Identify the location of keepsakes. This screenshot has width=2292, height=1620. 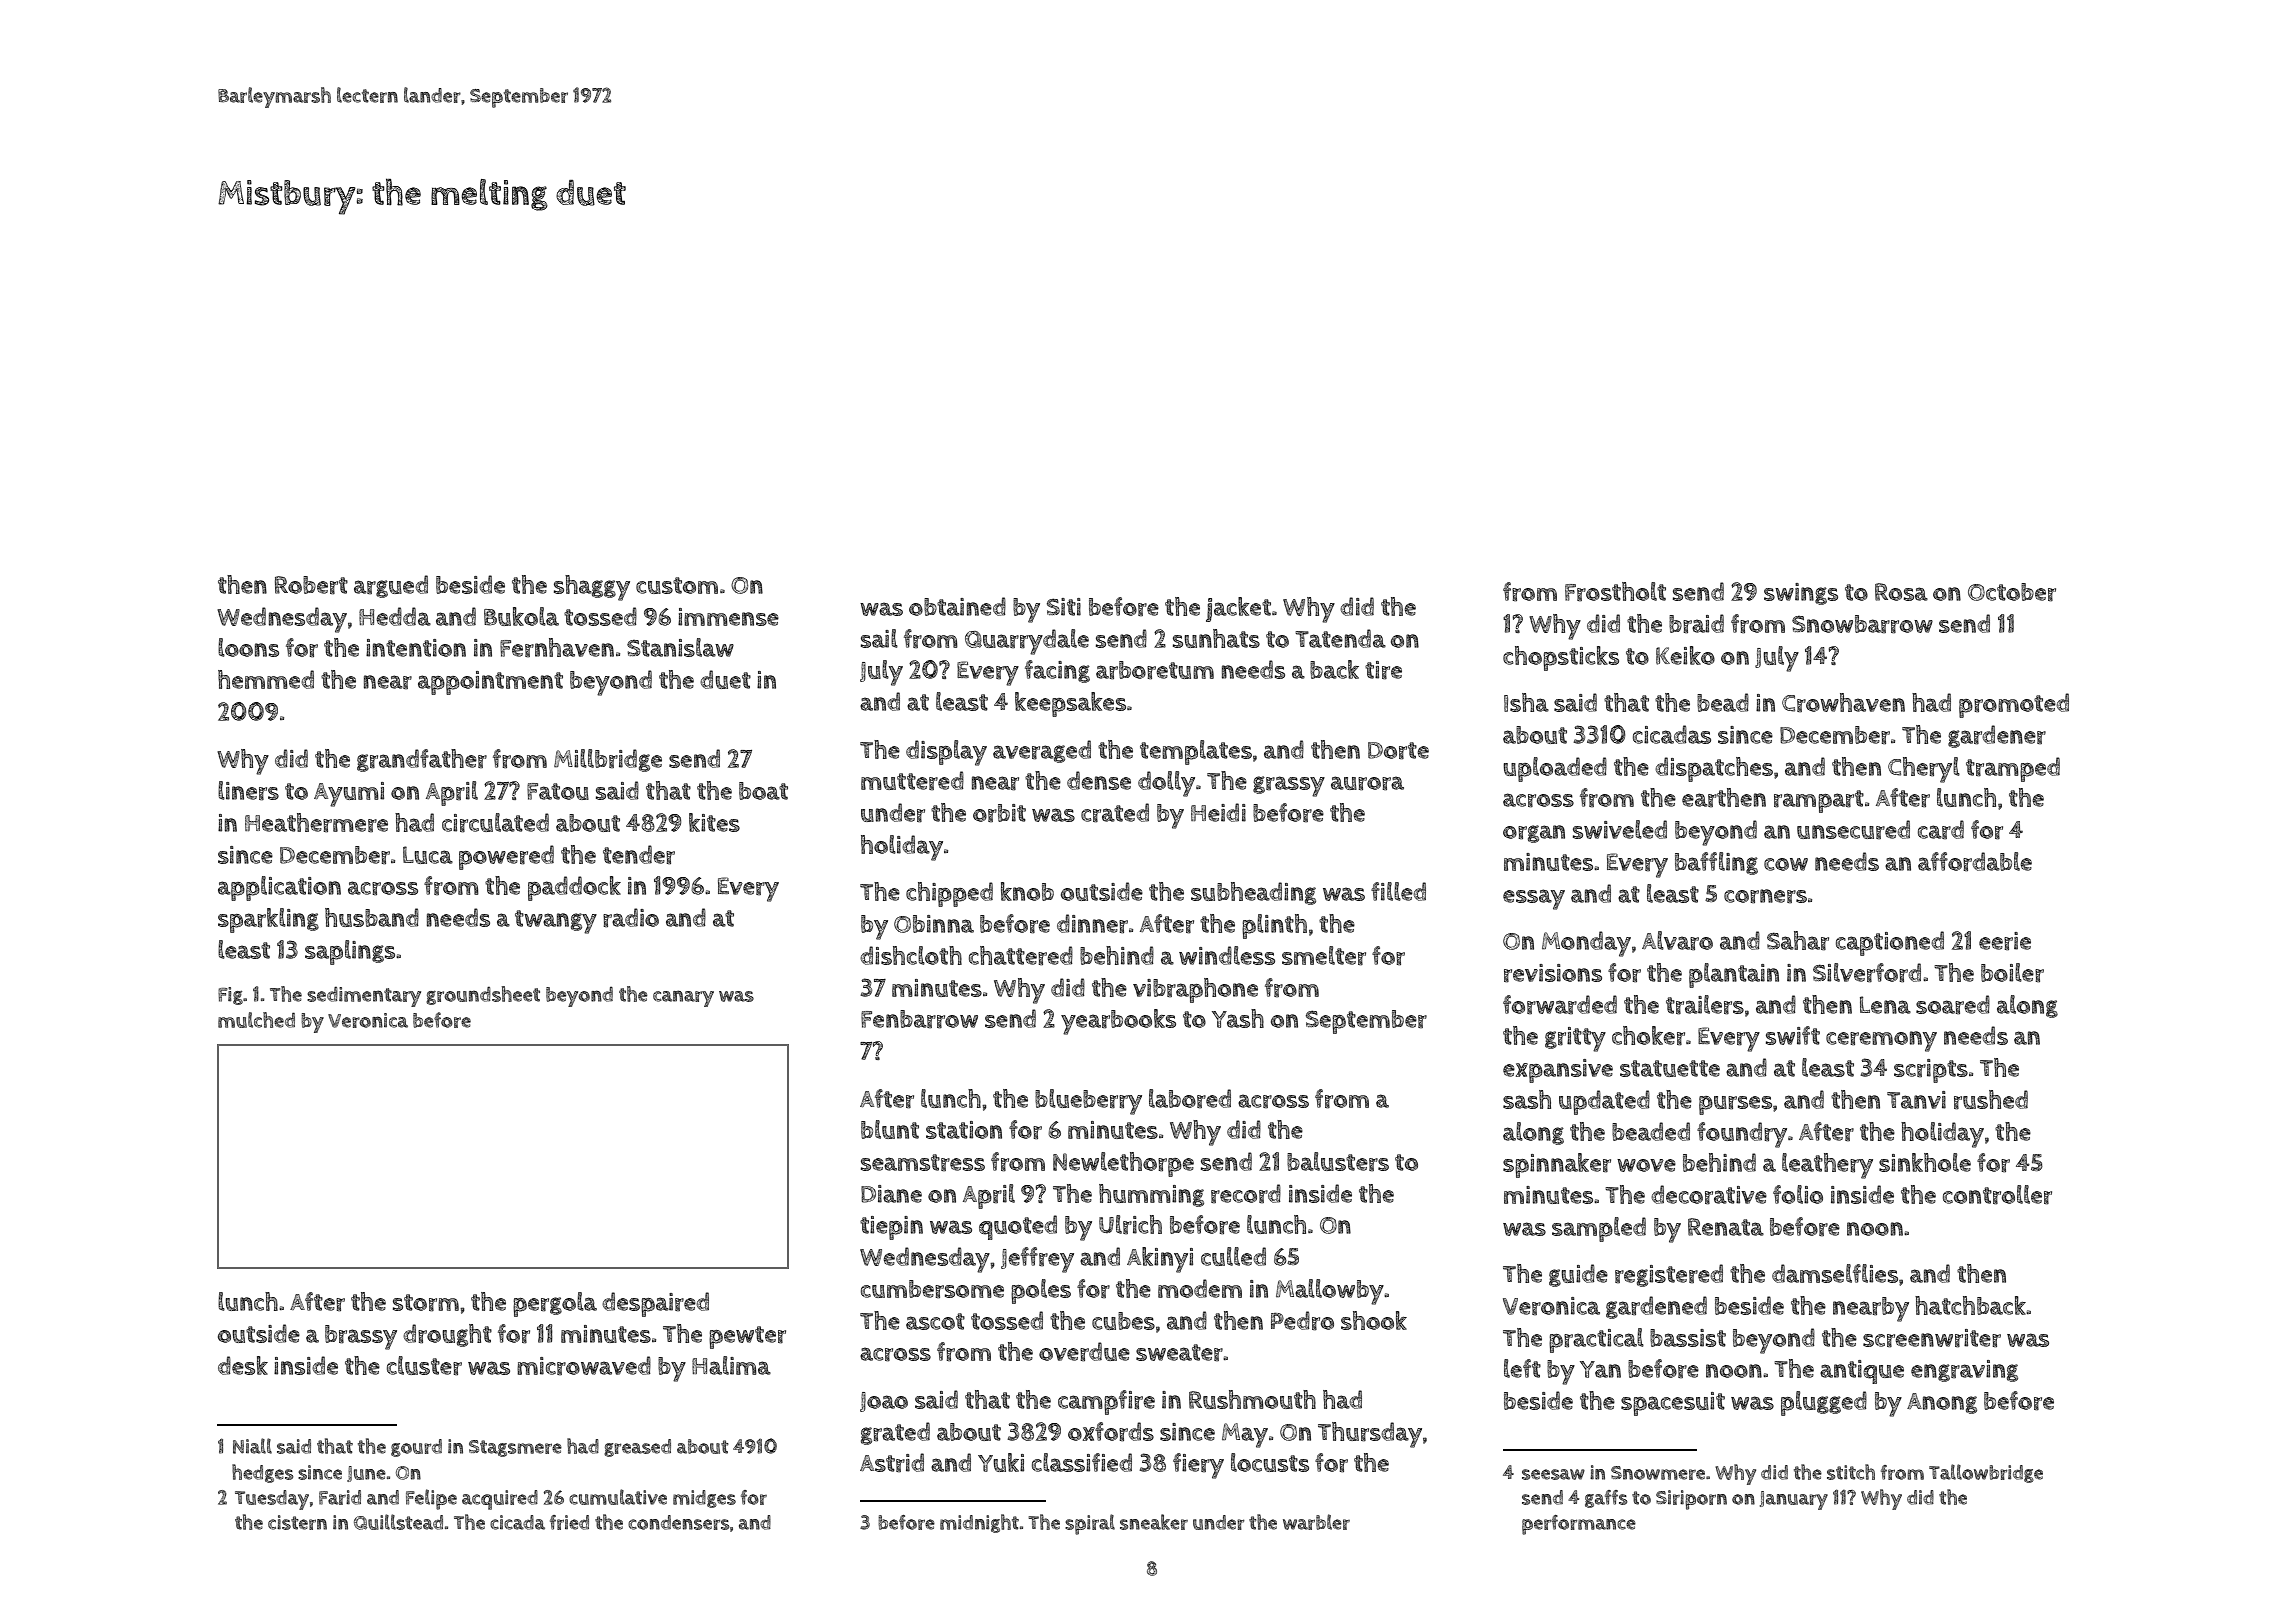
(1070, 704).
